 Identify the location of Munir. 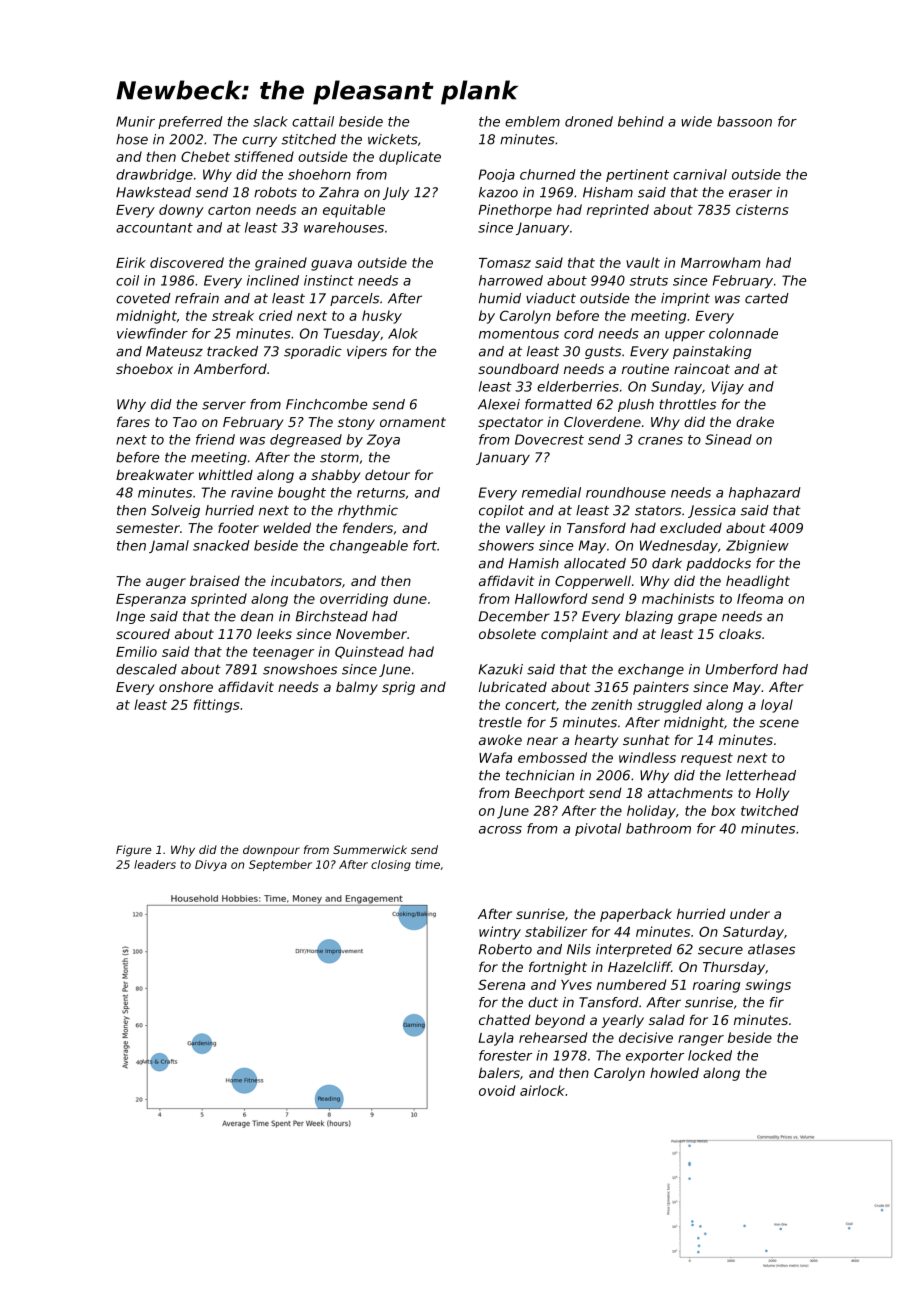
(135, 121).
